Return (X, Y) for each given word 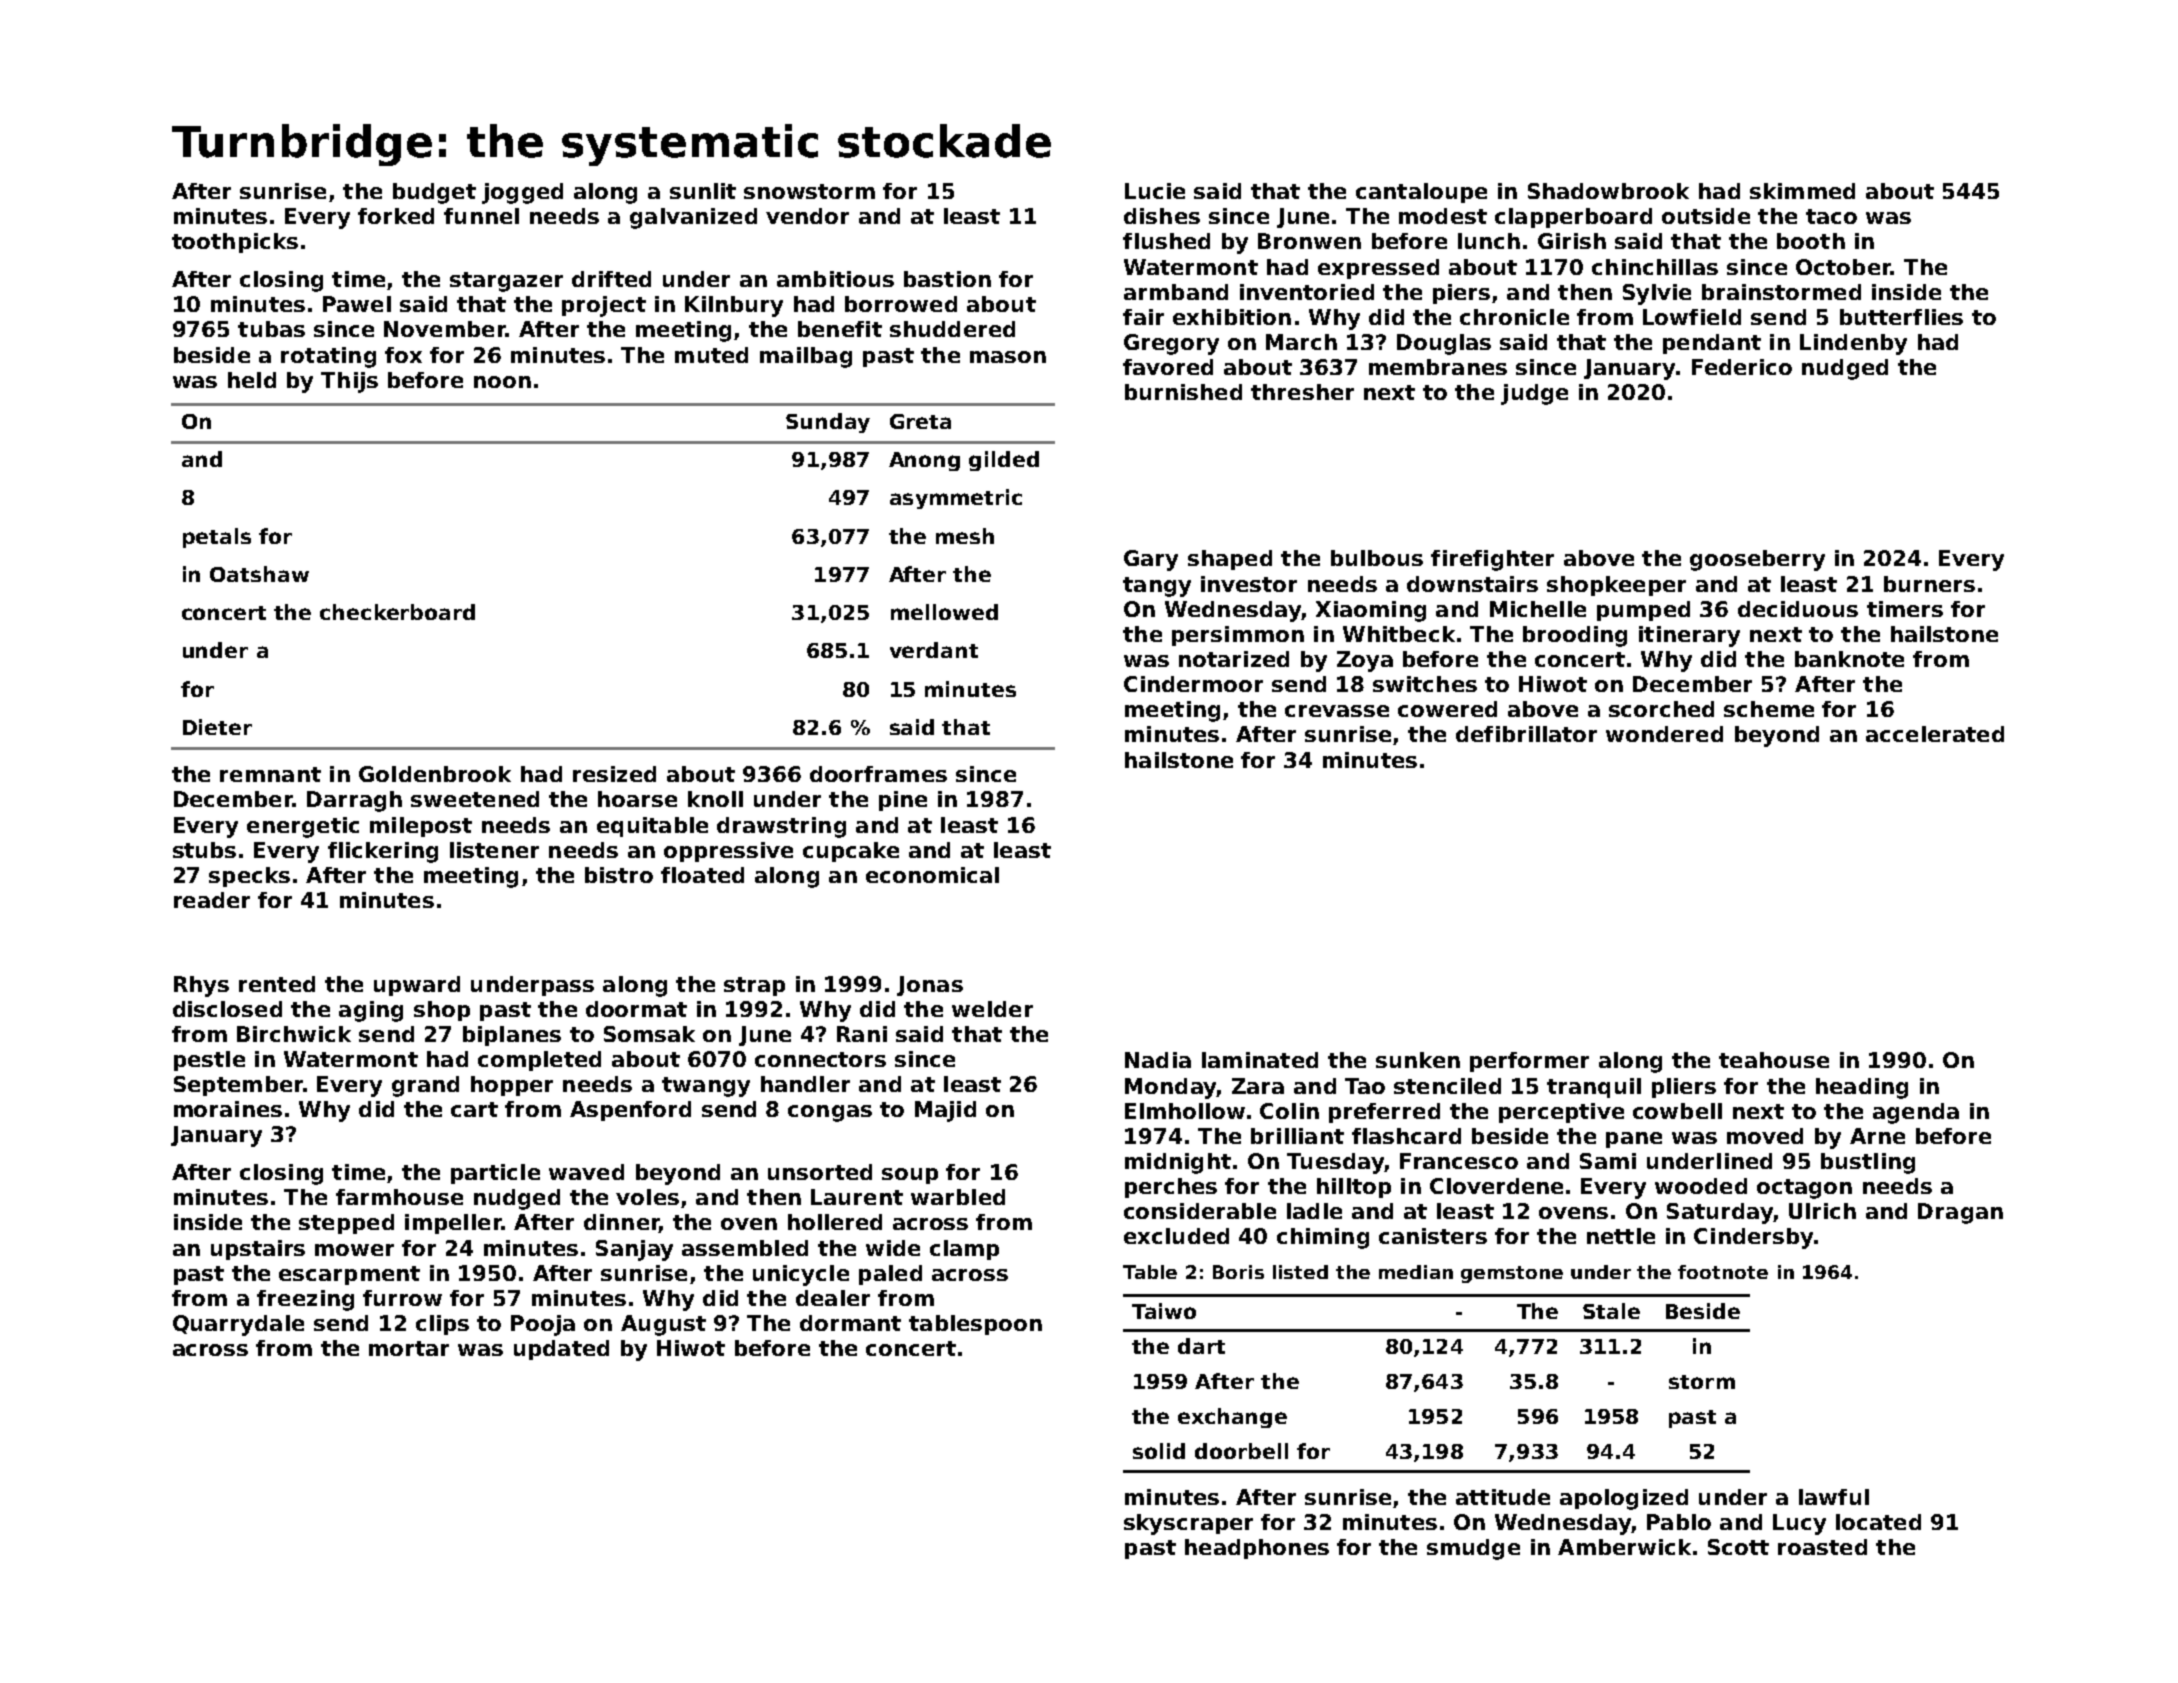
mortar (409, 1348)
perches (1171, 1188)
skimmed (1802, 191)
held (252, 380)
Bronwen (1309, 241)
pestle (209, 1061)
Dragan (1960, 1213)
